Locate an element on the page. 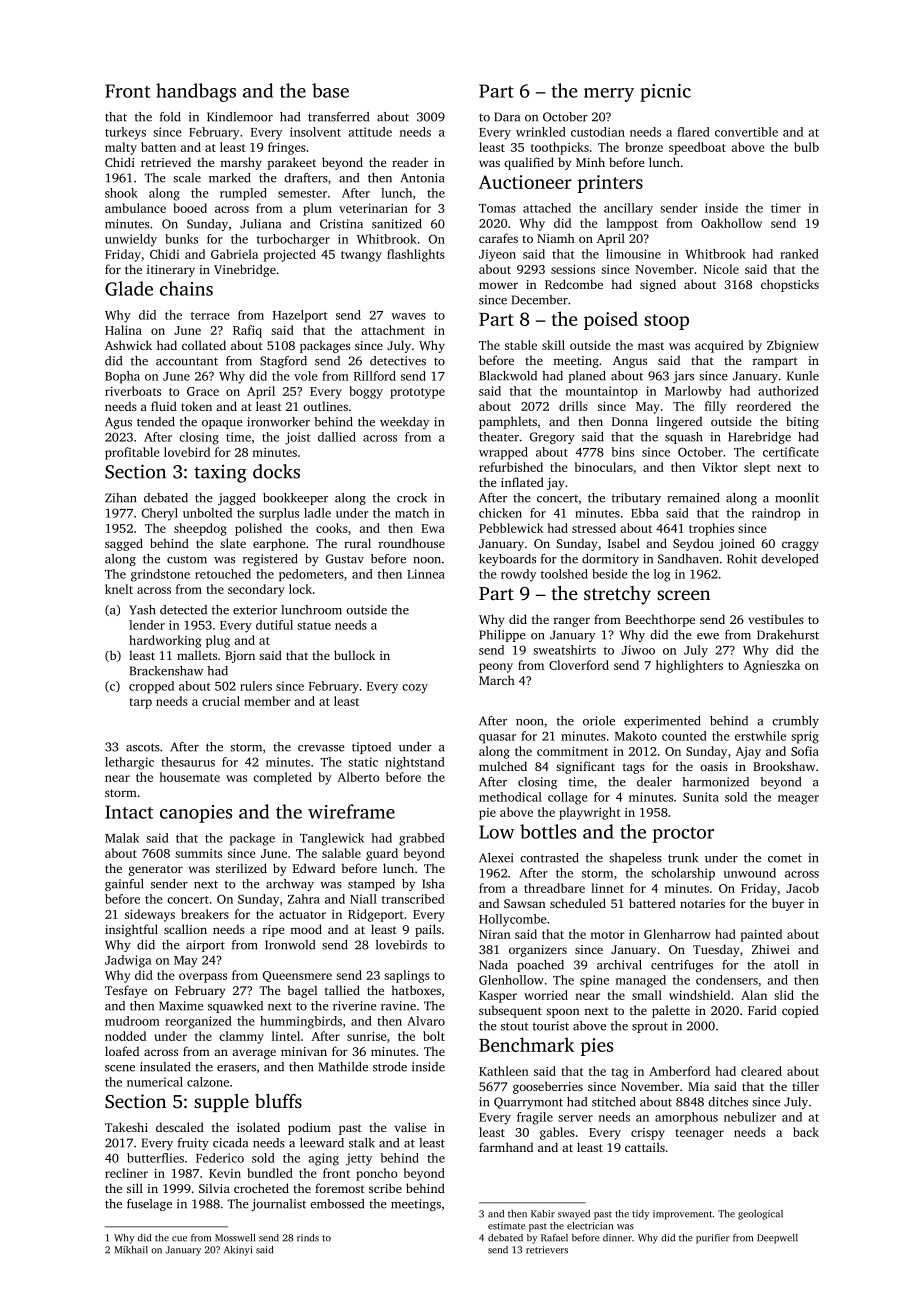 This document has width=924, height=1308. attitude is located at coordinates (370, 132).
